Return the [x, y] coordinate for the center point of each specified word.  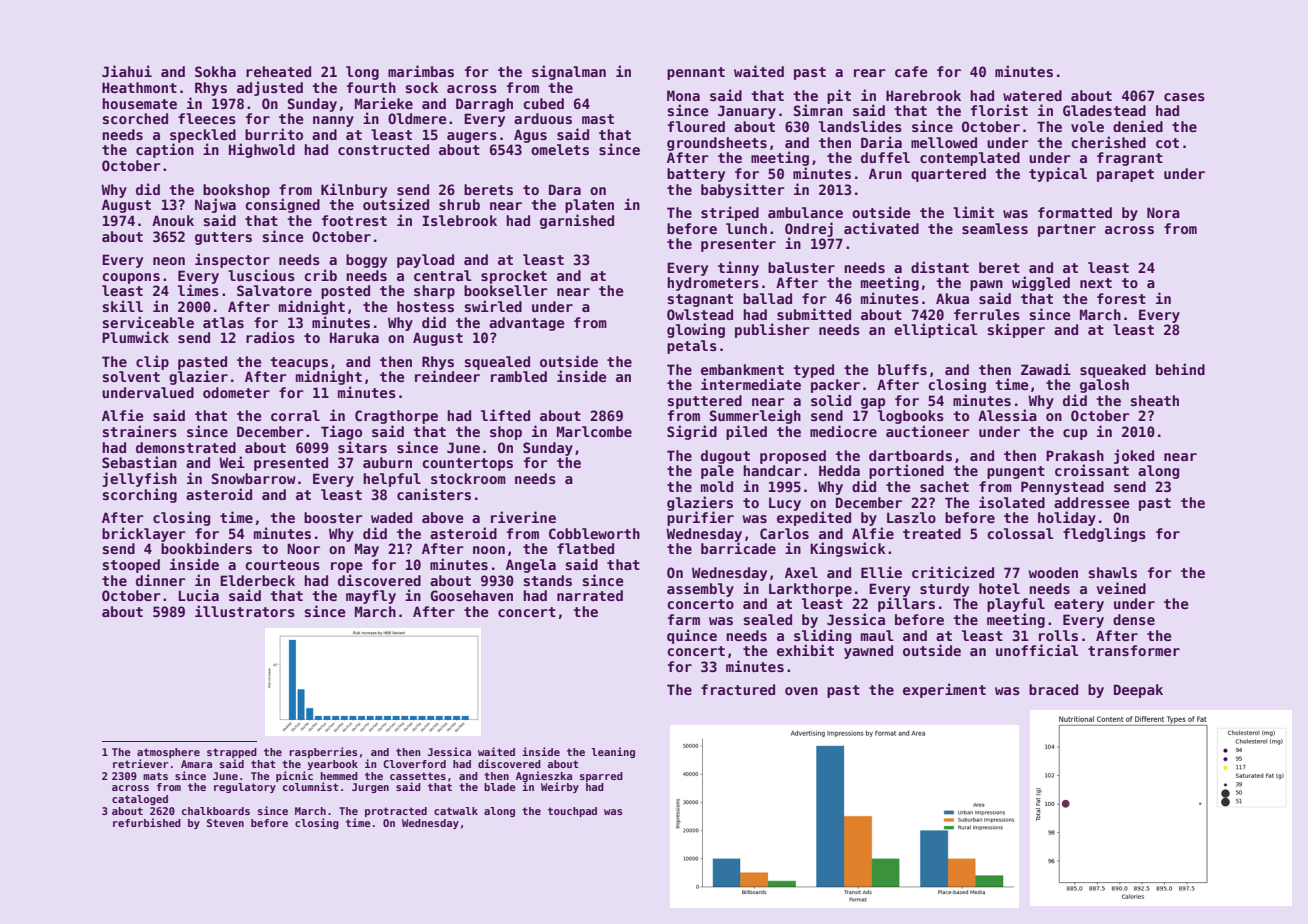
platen [589, 206]
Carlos [784, 533]
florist [999, 110]
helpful [392, 480]
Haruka [354, 337]
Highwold [262, 150]
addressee [1091, 502]
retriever [140, 763]
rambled [519, 376]
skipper [1016, 330]
